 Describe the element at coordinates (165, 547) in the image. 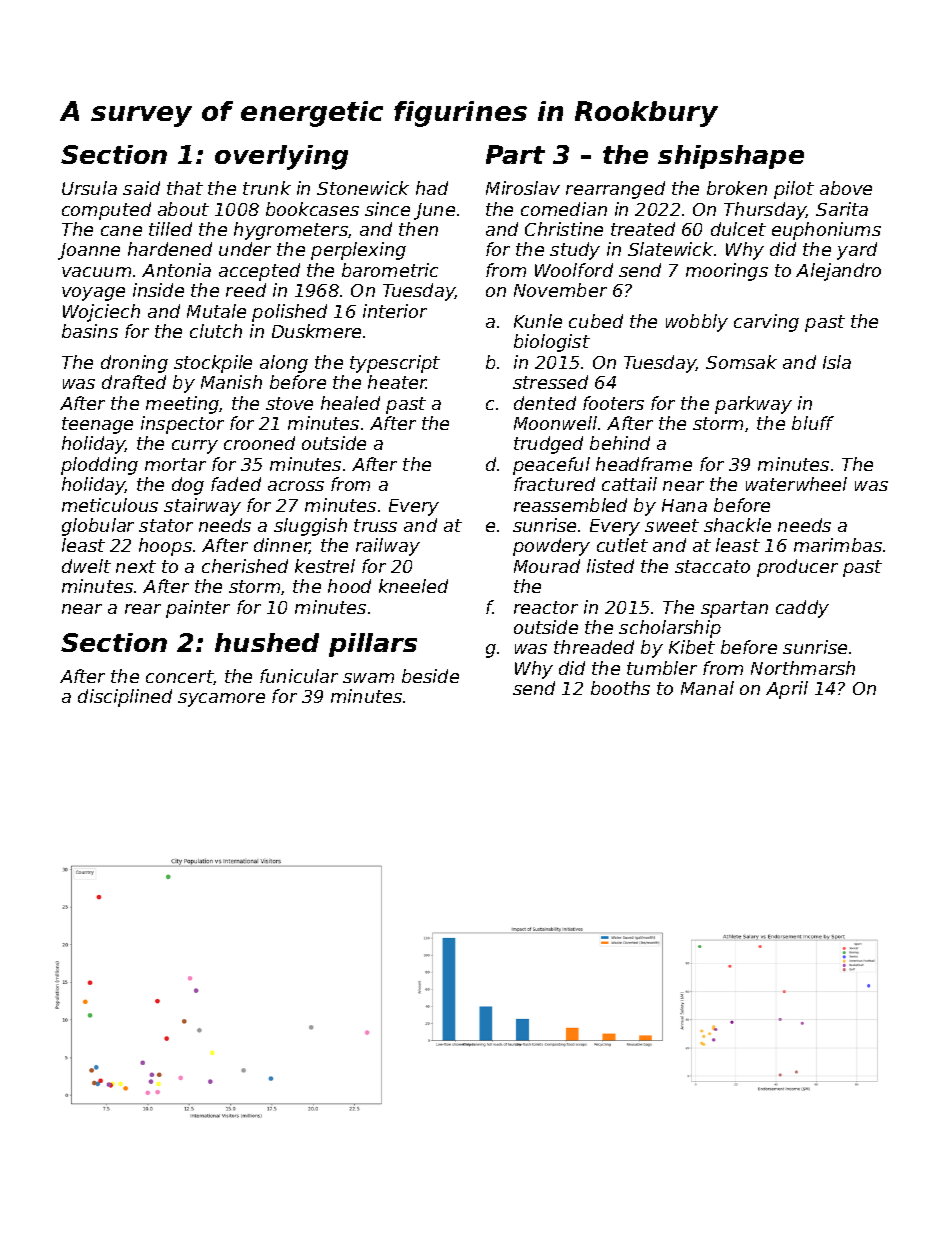

I see `hoops` at that location.
